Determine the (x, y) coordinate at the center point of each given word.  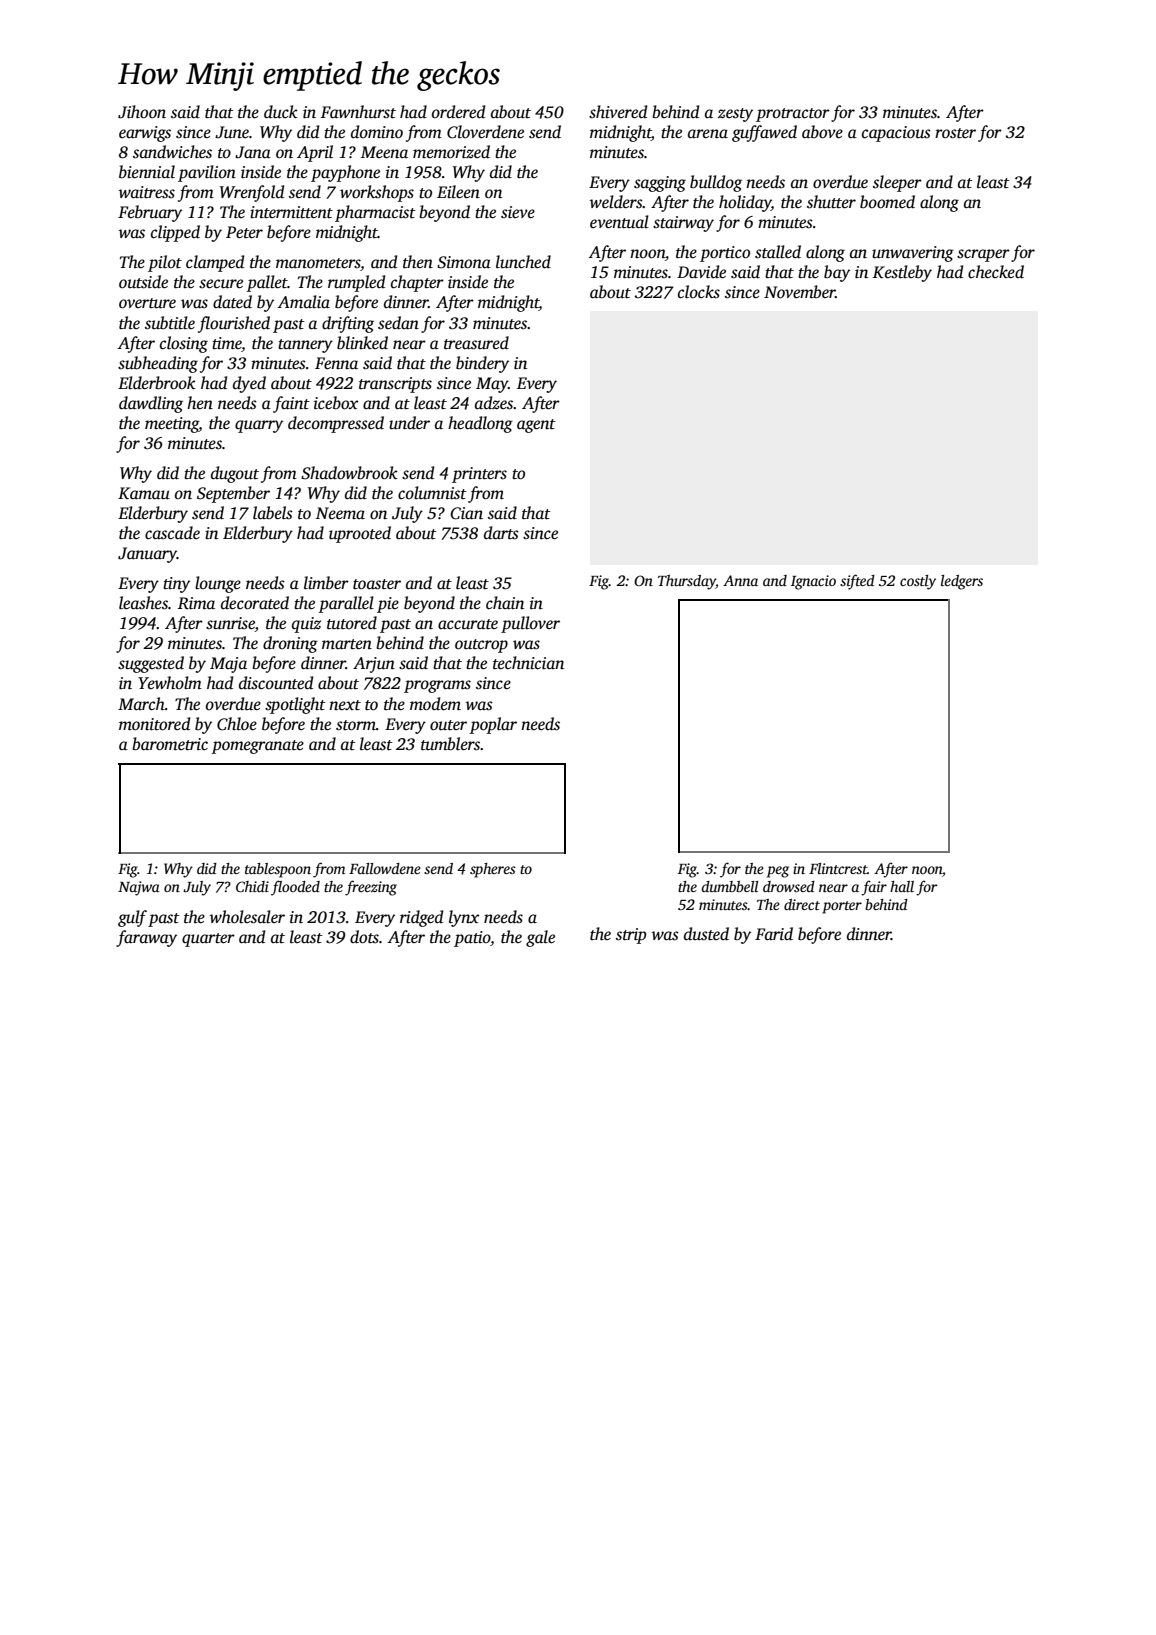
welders (616, 202)
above (822, 132)
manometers (318, 263)
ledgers (962, 582)
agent (536, 426)
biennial (147, 172)
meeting (172, 425)
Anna (740, 580)
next (345, 705)
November (799, 292)
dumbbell (729, 886)
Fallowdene (385, 868)
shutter (831, 202)
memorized (451, 152)
